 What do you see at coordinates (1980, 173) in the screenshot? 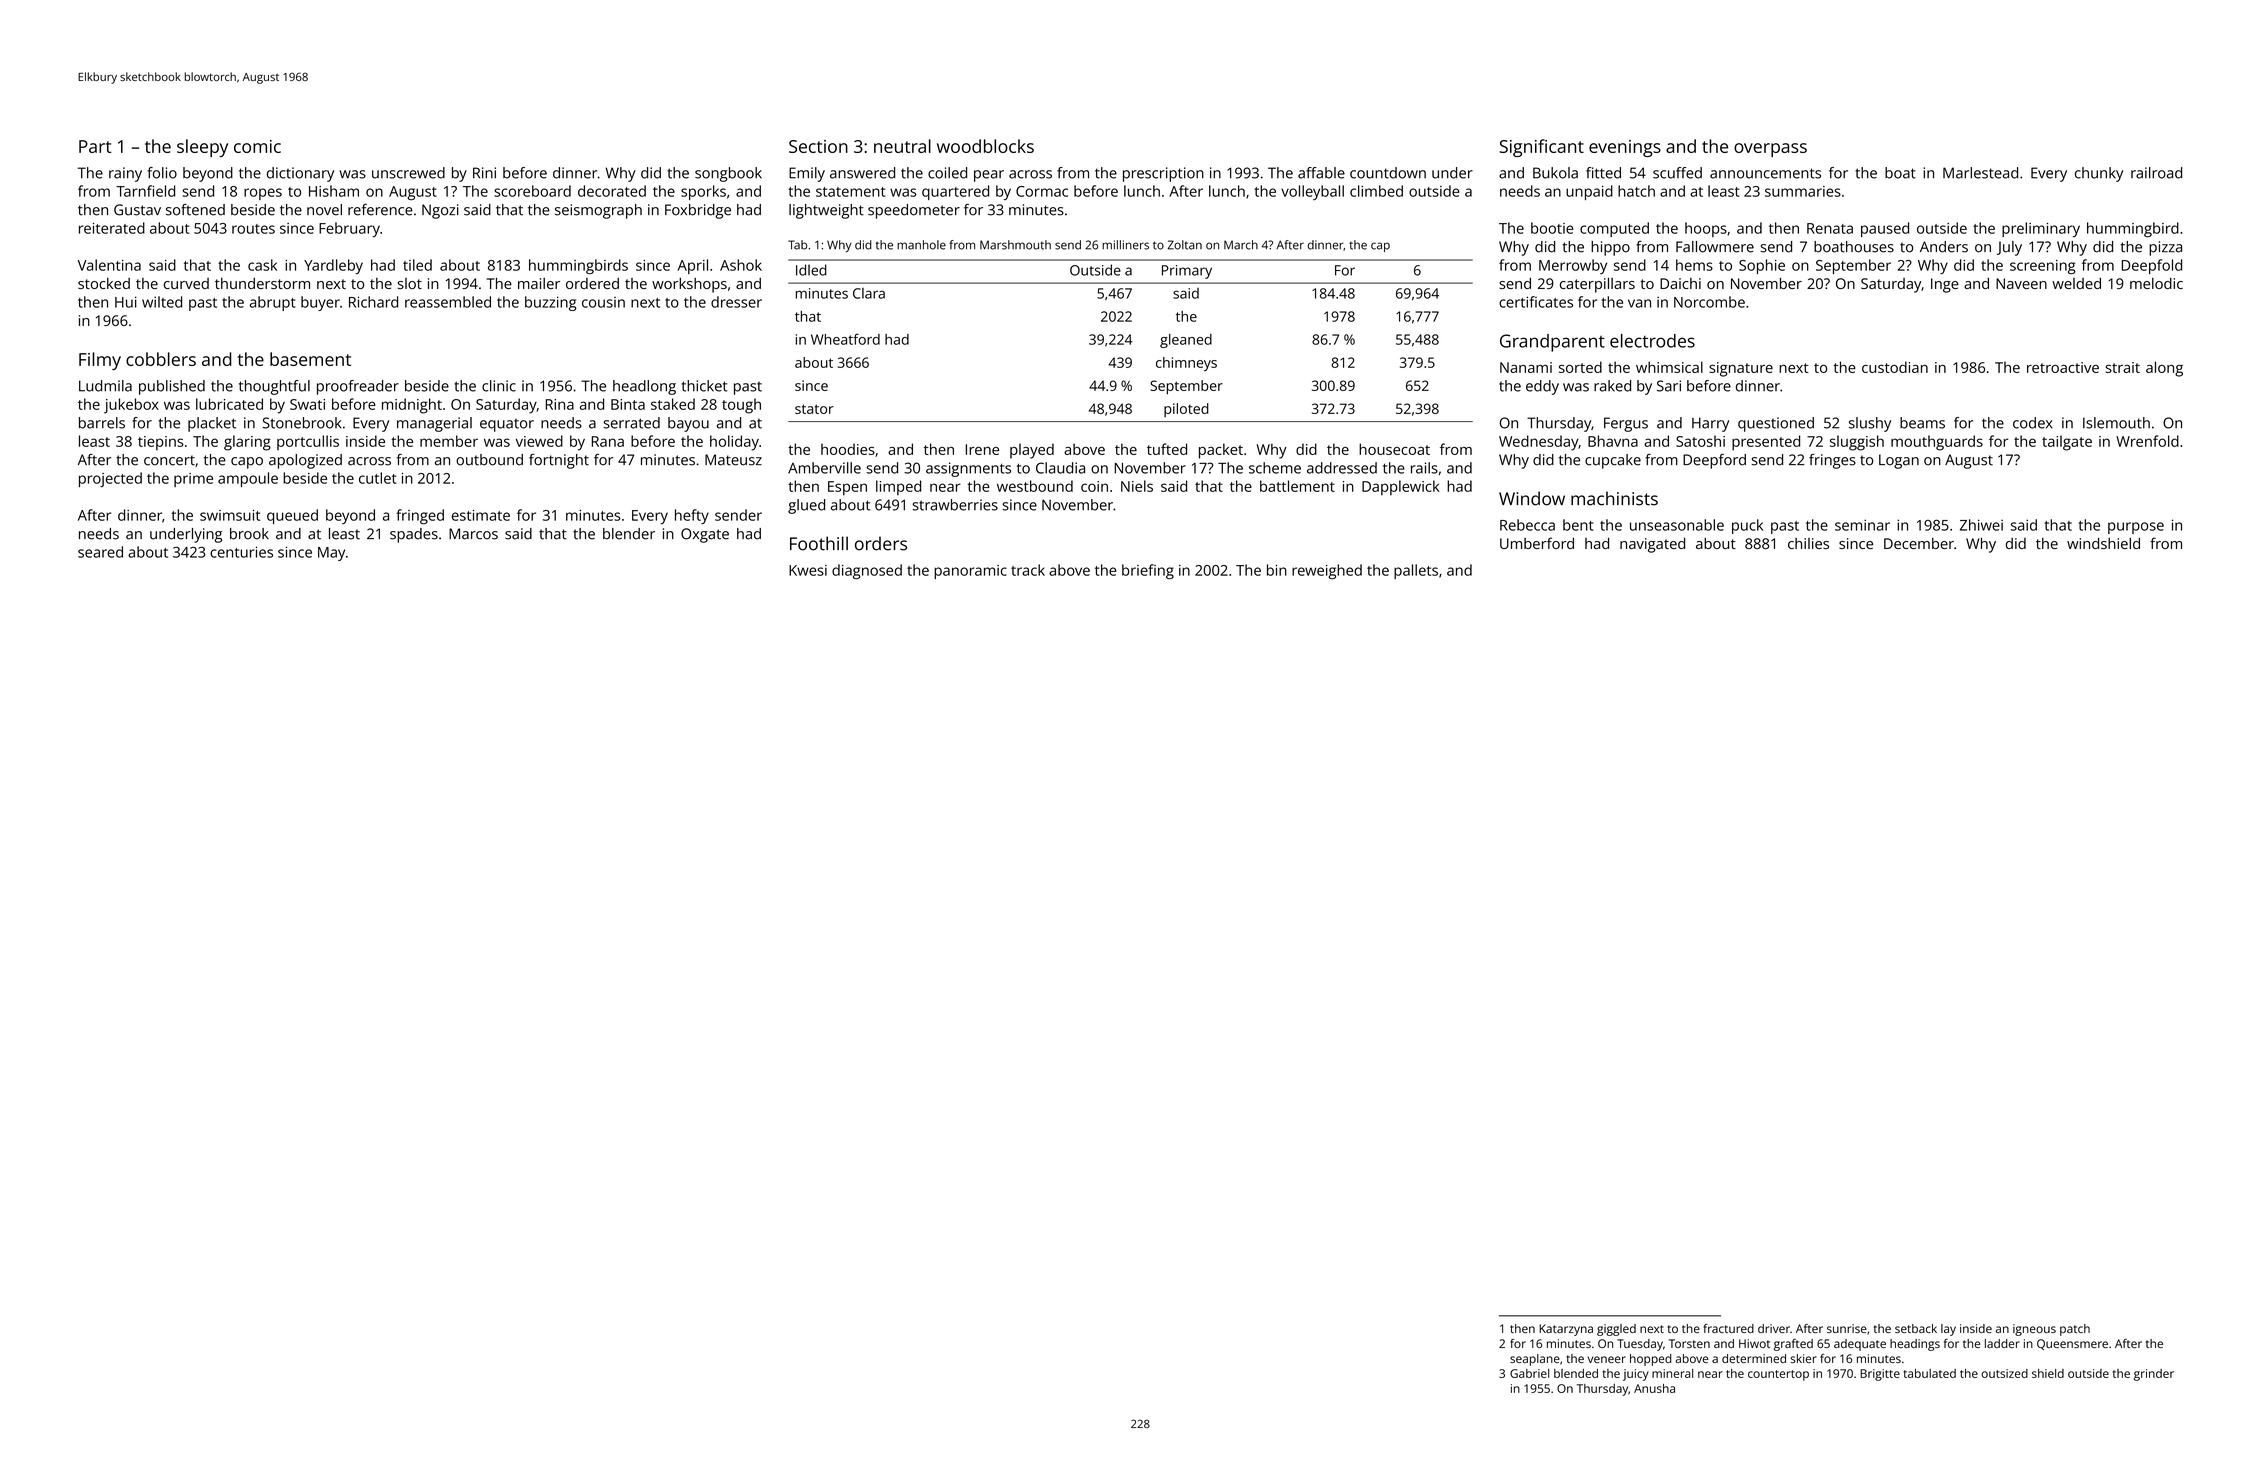
I see `Marlestead` at bounding box center [1980, 173].
